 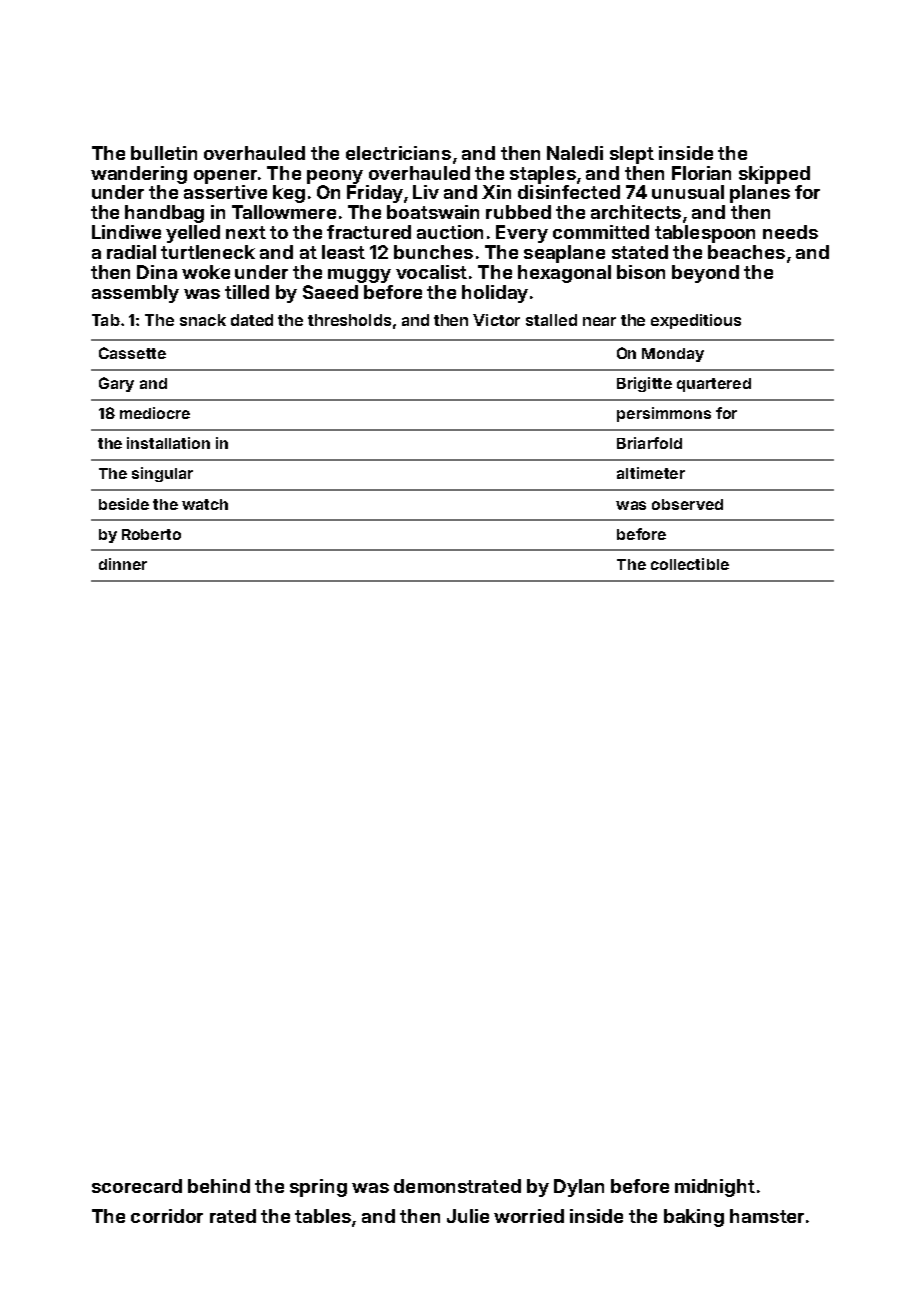 I want to click on Roberto, so click(x=151, y=534).
